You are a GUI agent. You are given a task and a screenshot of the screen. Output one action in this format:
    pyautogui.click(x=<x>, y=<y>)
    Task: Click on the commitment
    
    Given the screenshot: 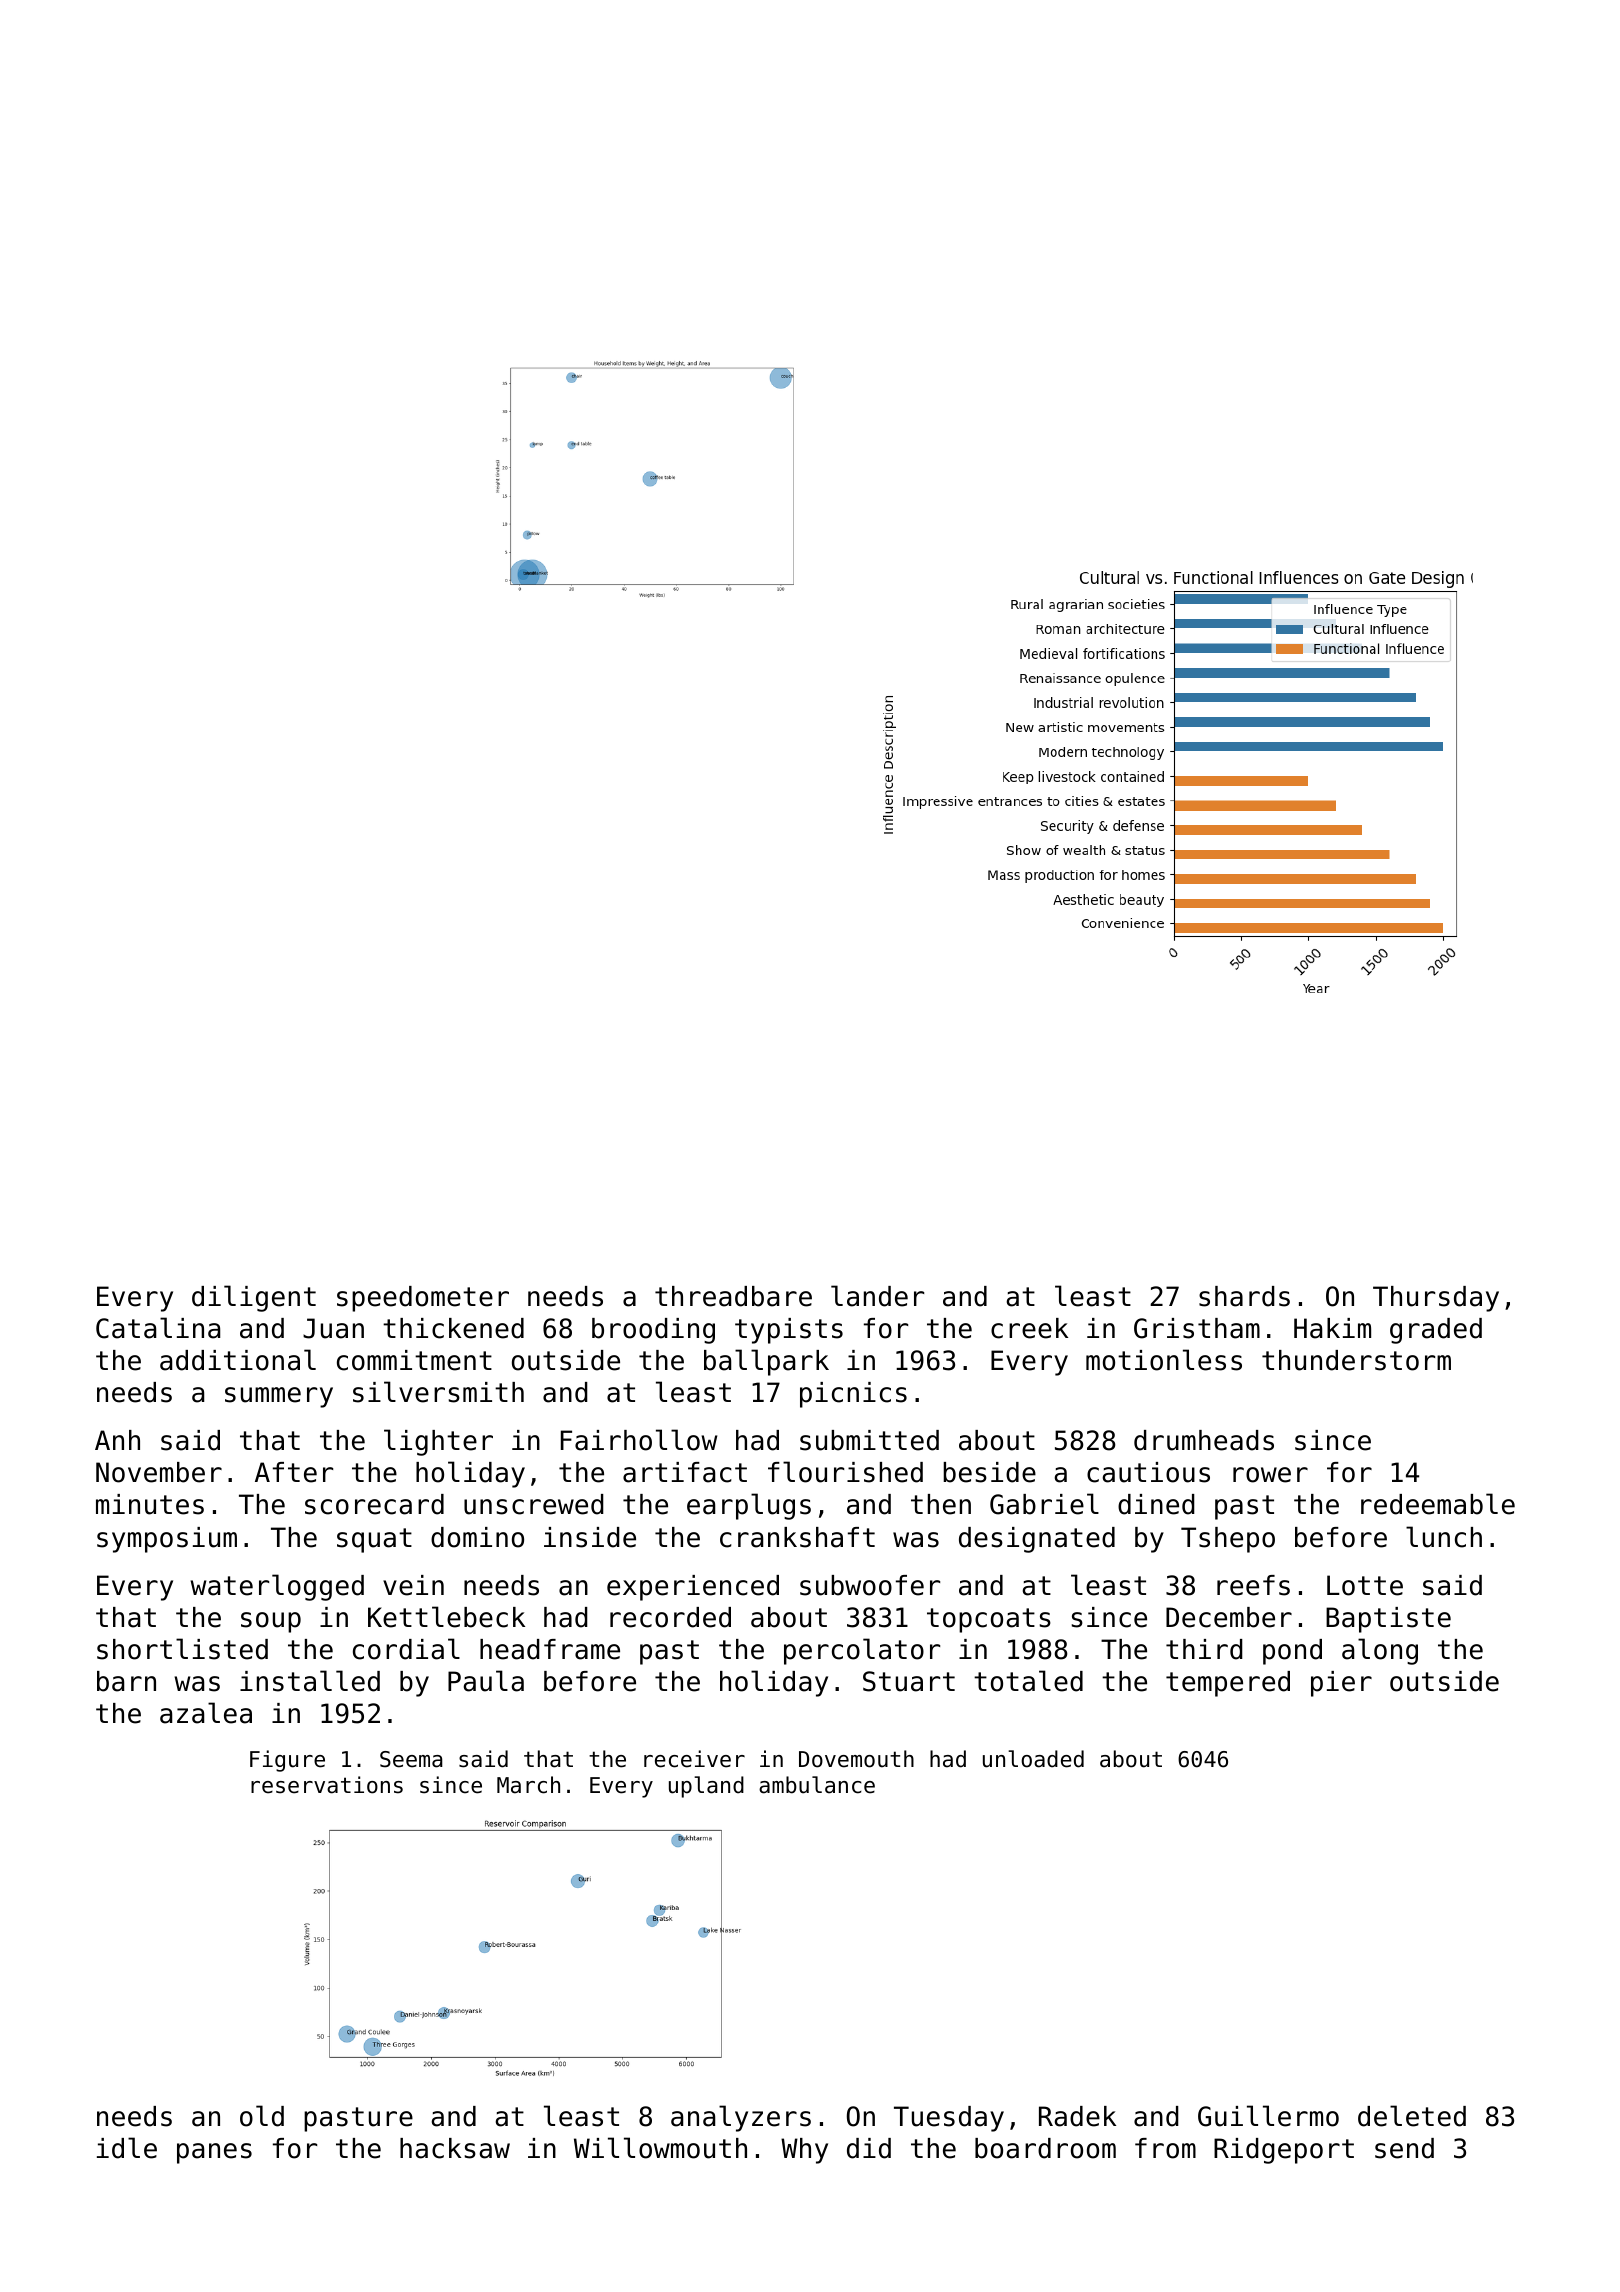 What is the action you would take?
    pyautogui.click(x=414, y=1360)
